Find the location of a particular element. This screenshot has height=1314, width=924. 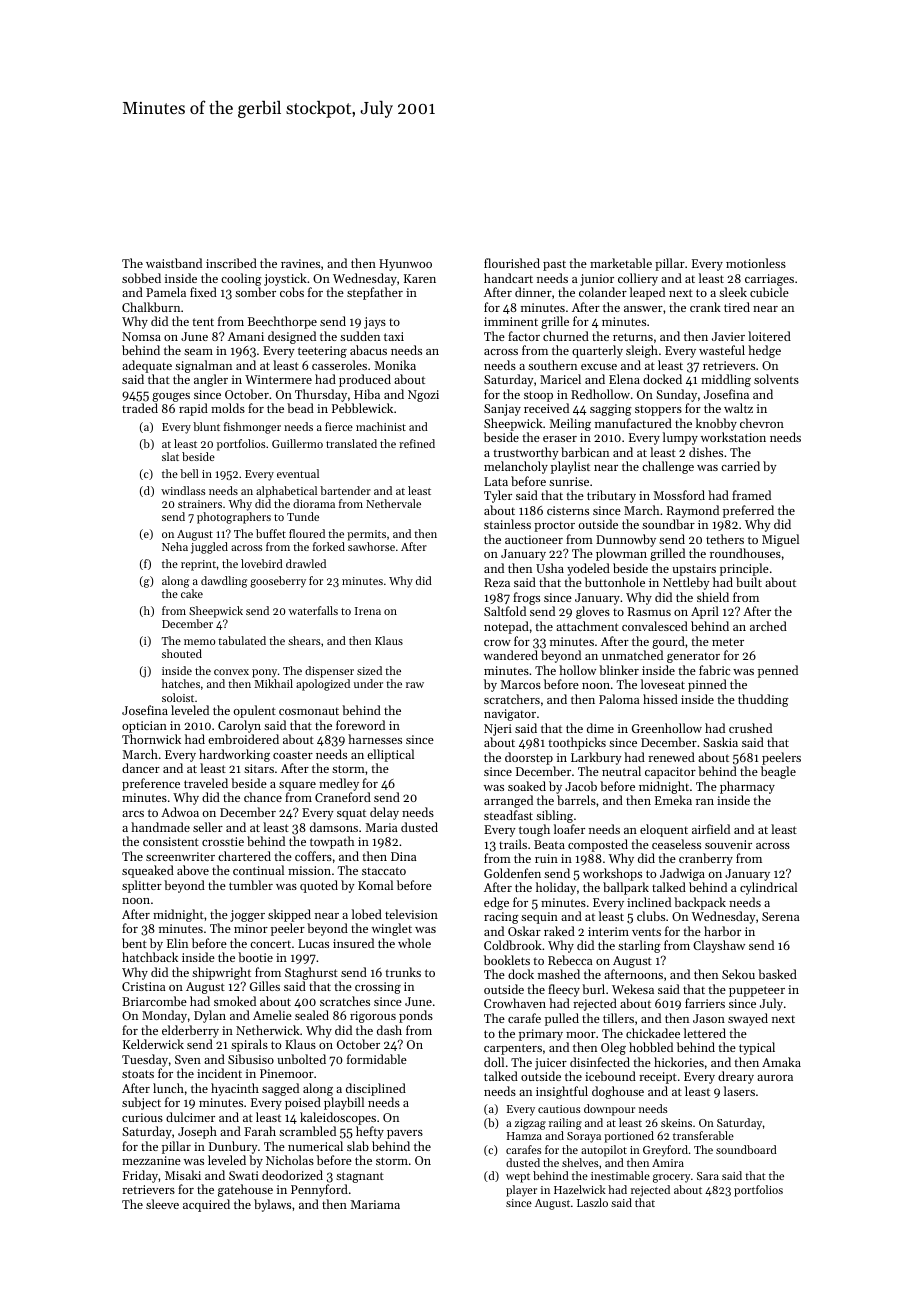

Rasmus is located at coordinates (649, 611).
